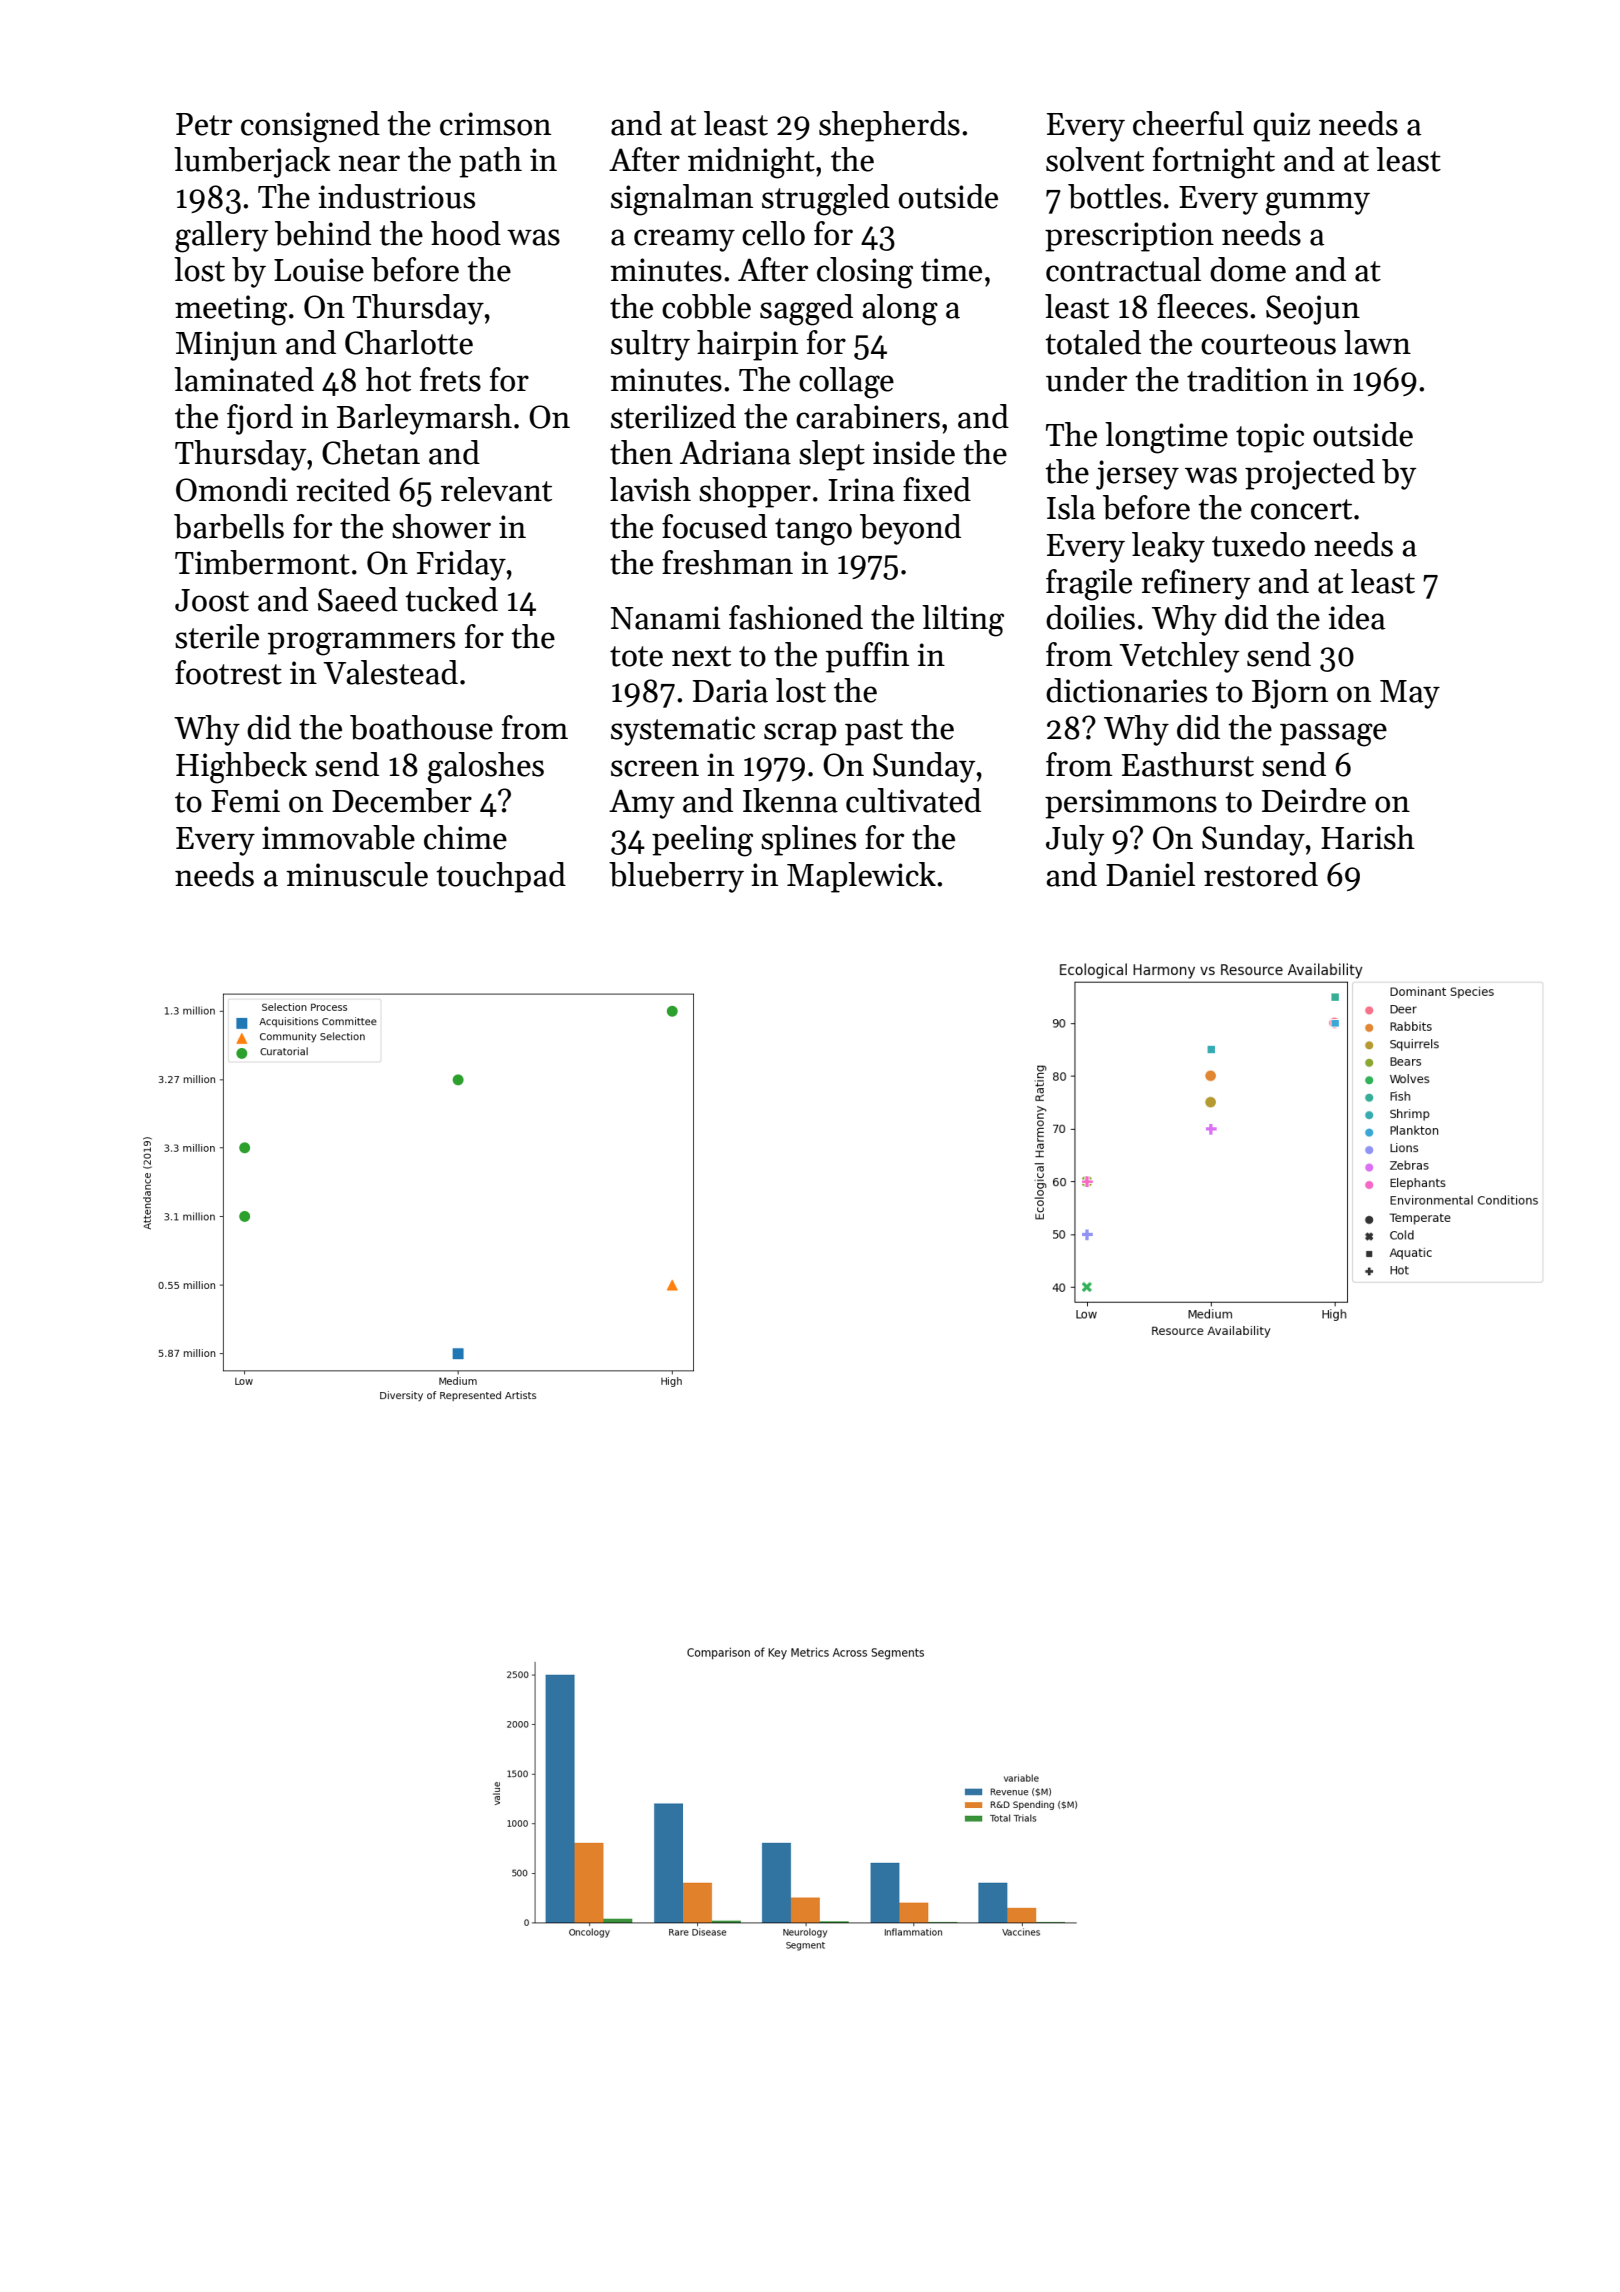  Describe the element at coordinates (1281, 127) in the document. I see `quiz` at that location.
